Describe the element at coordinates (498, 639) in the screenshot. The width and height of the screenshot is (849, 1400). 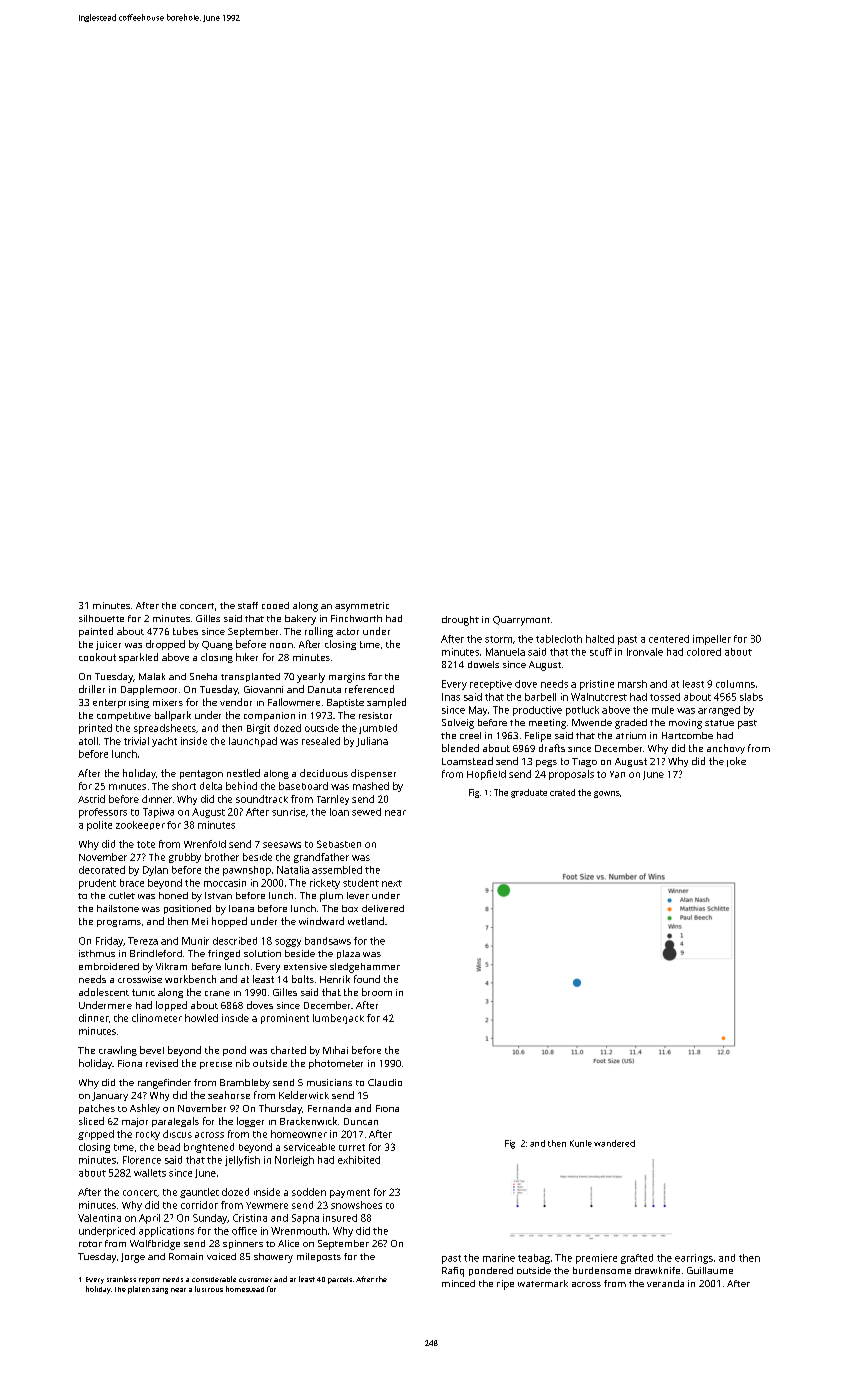
I see `storm` at that location.
